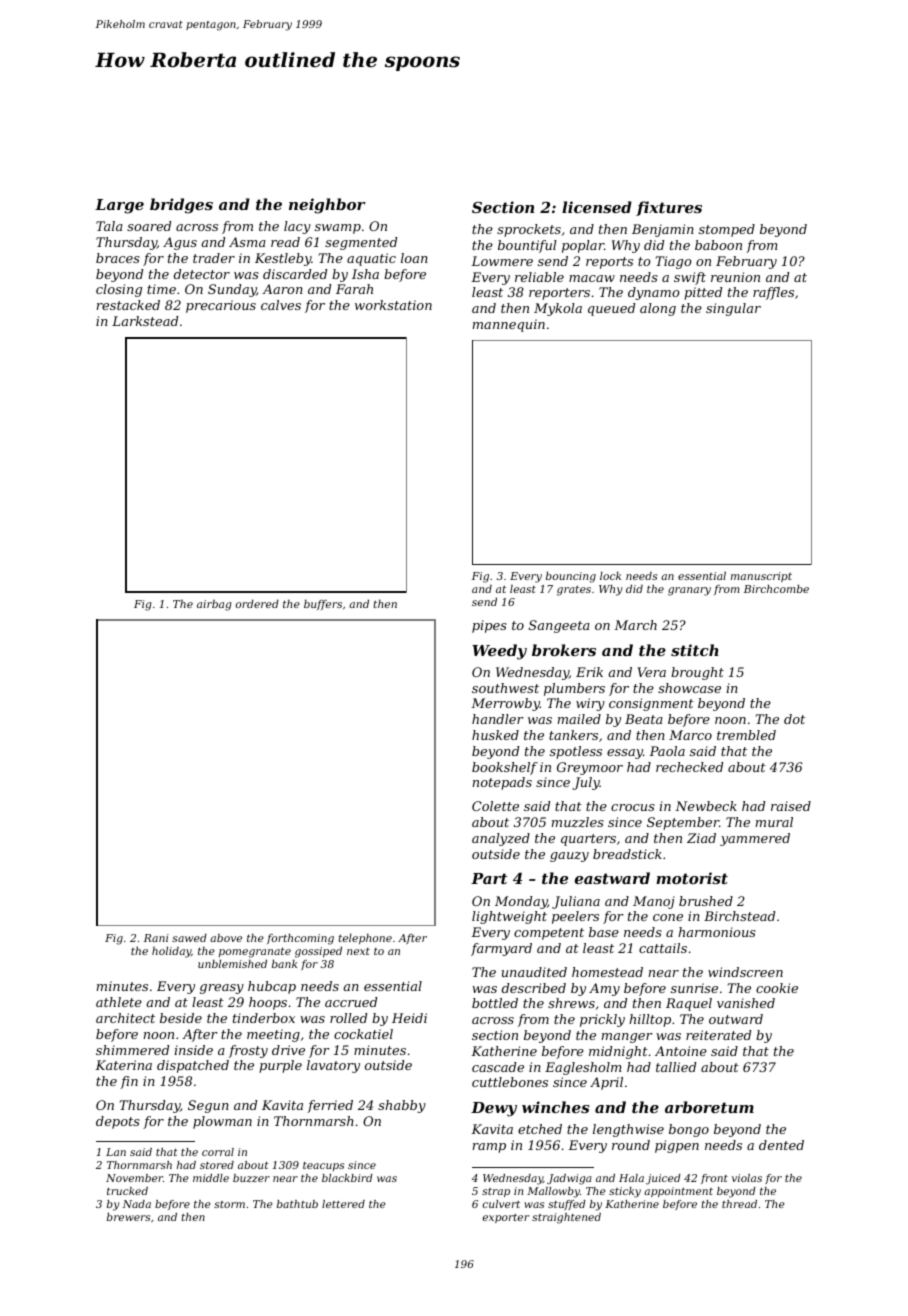 Image resolution: width=908 pixels, height=1316 pixels. I want to click on Large, so click(119, 206).
